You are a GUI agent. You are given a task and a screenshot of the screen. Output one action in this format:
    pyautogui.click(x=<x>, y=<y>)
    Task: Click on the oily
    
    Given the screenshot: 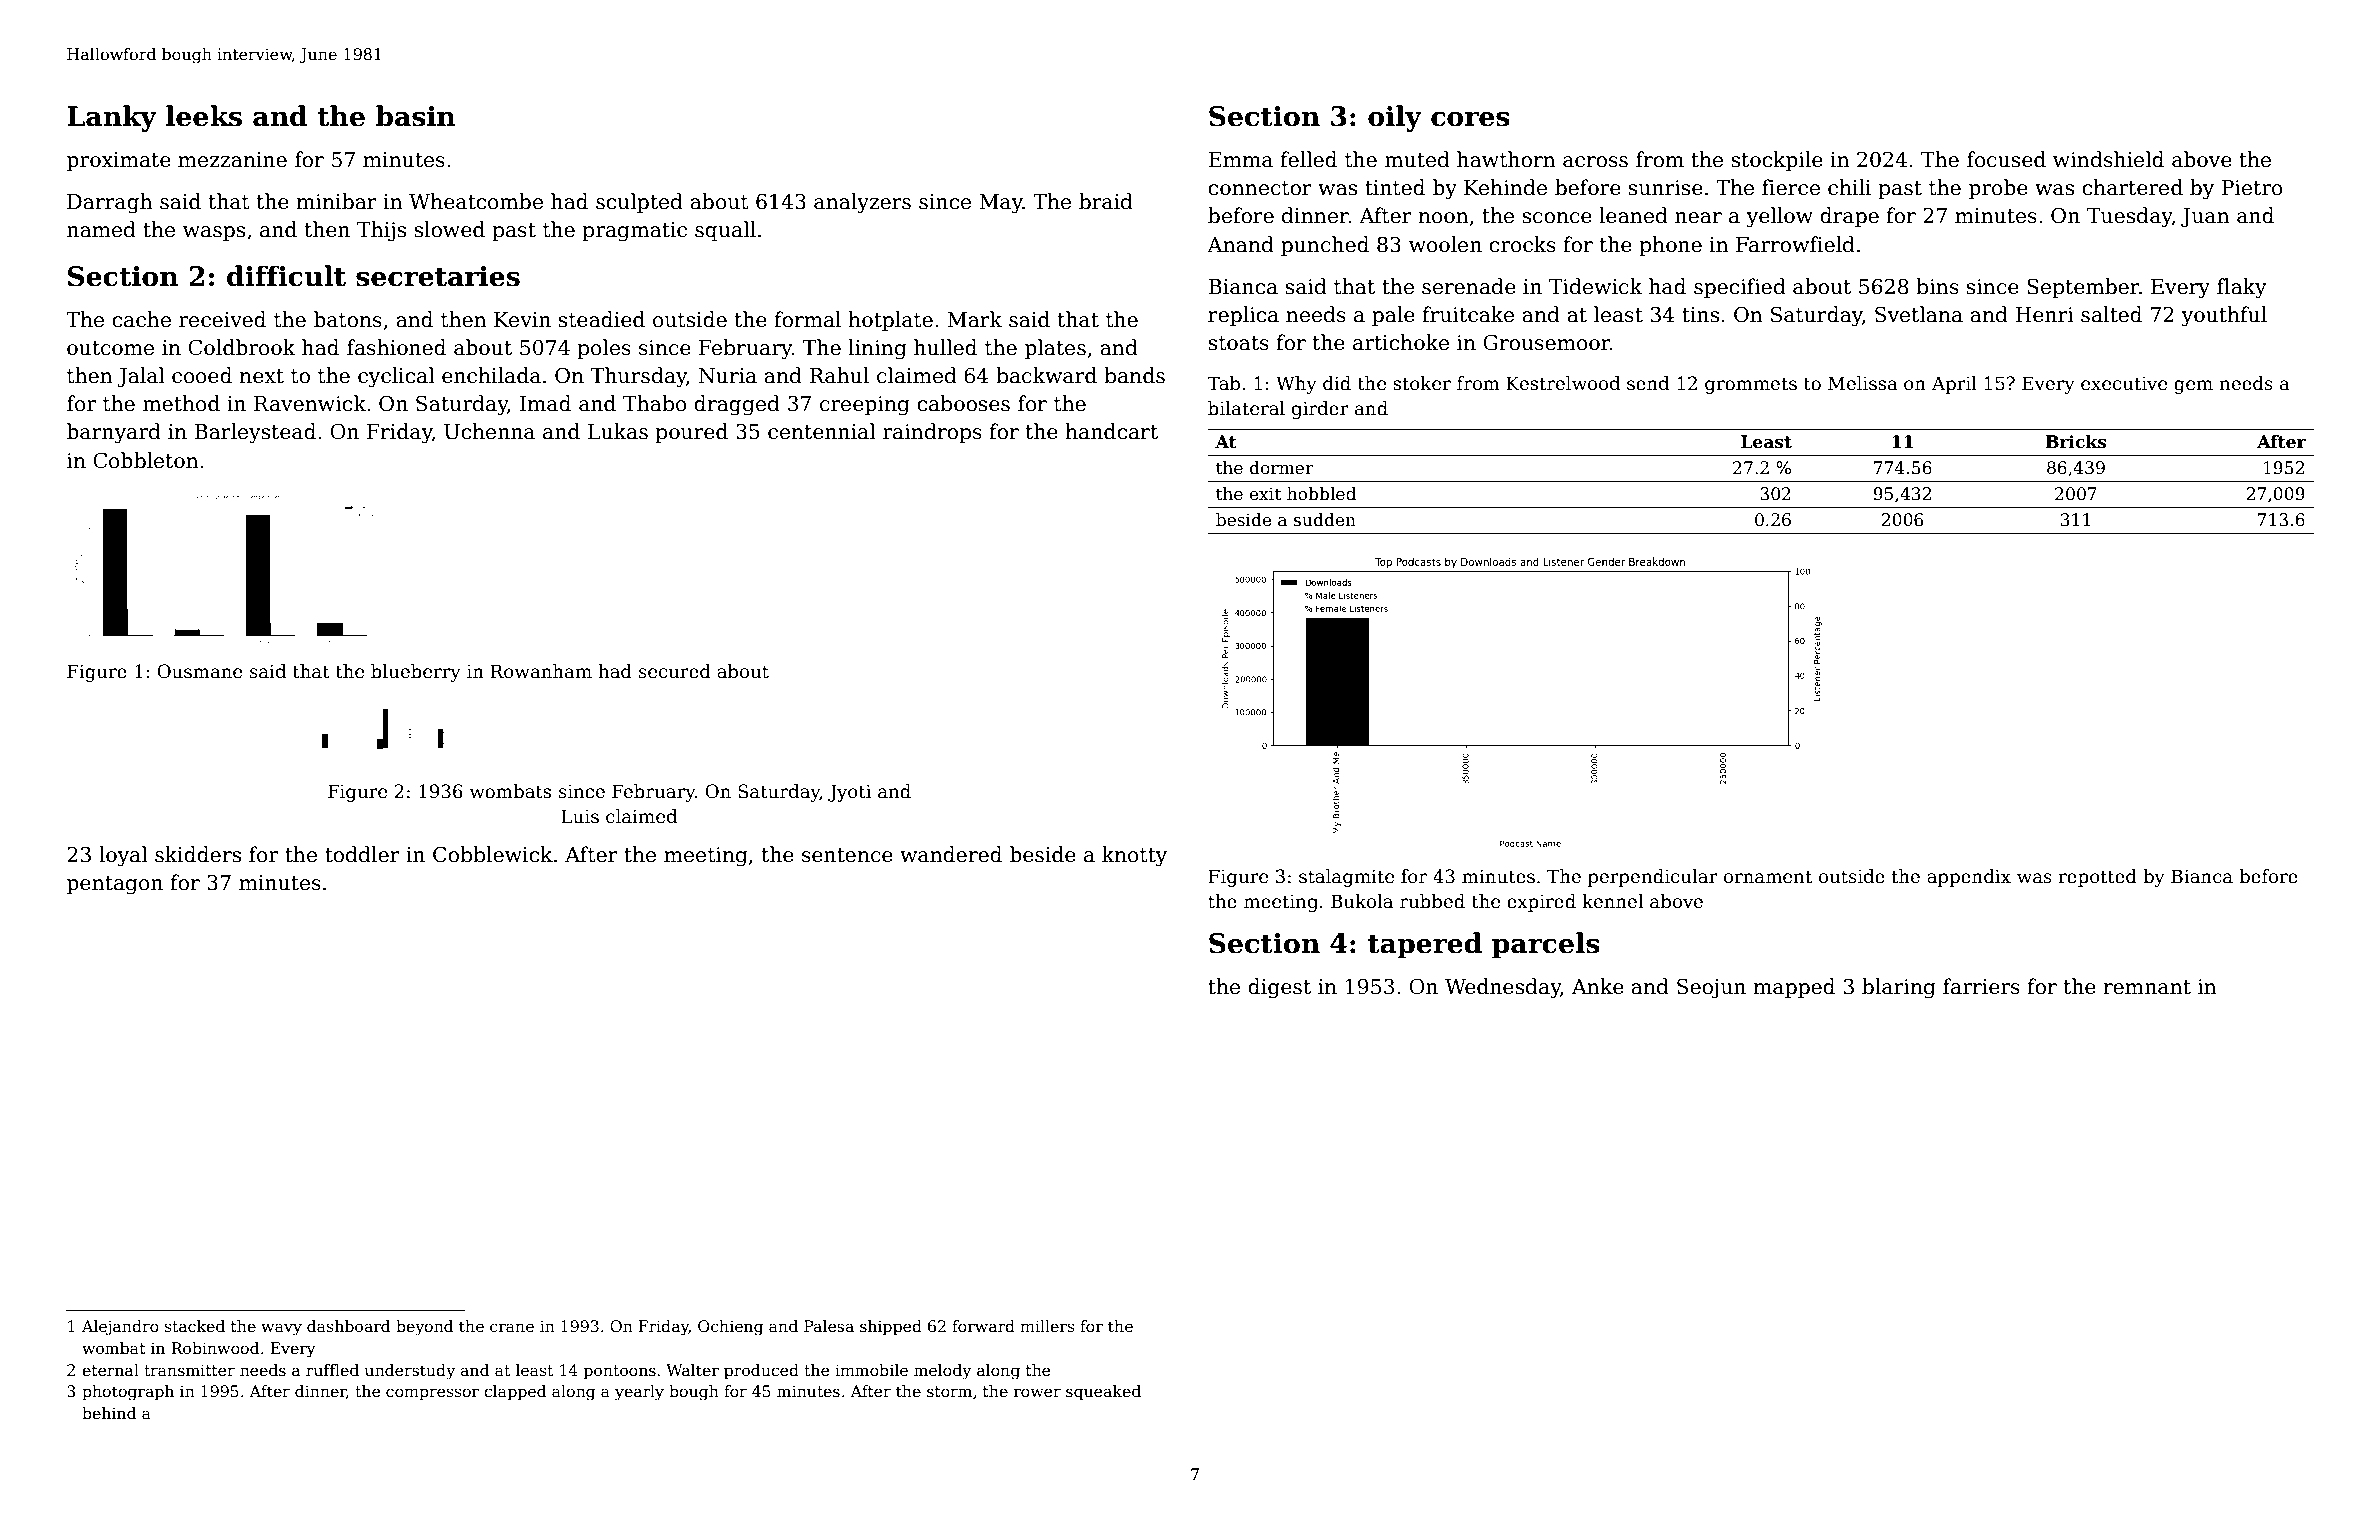 What is the action you would take?
    pyautogui.click(x=1395, y=118)
